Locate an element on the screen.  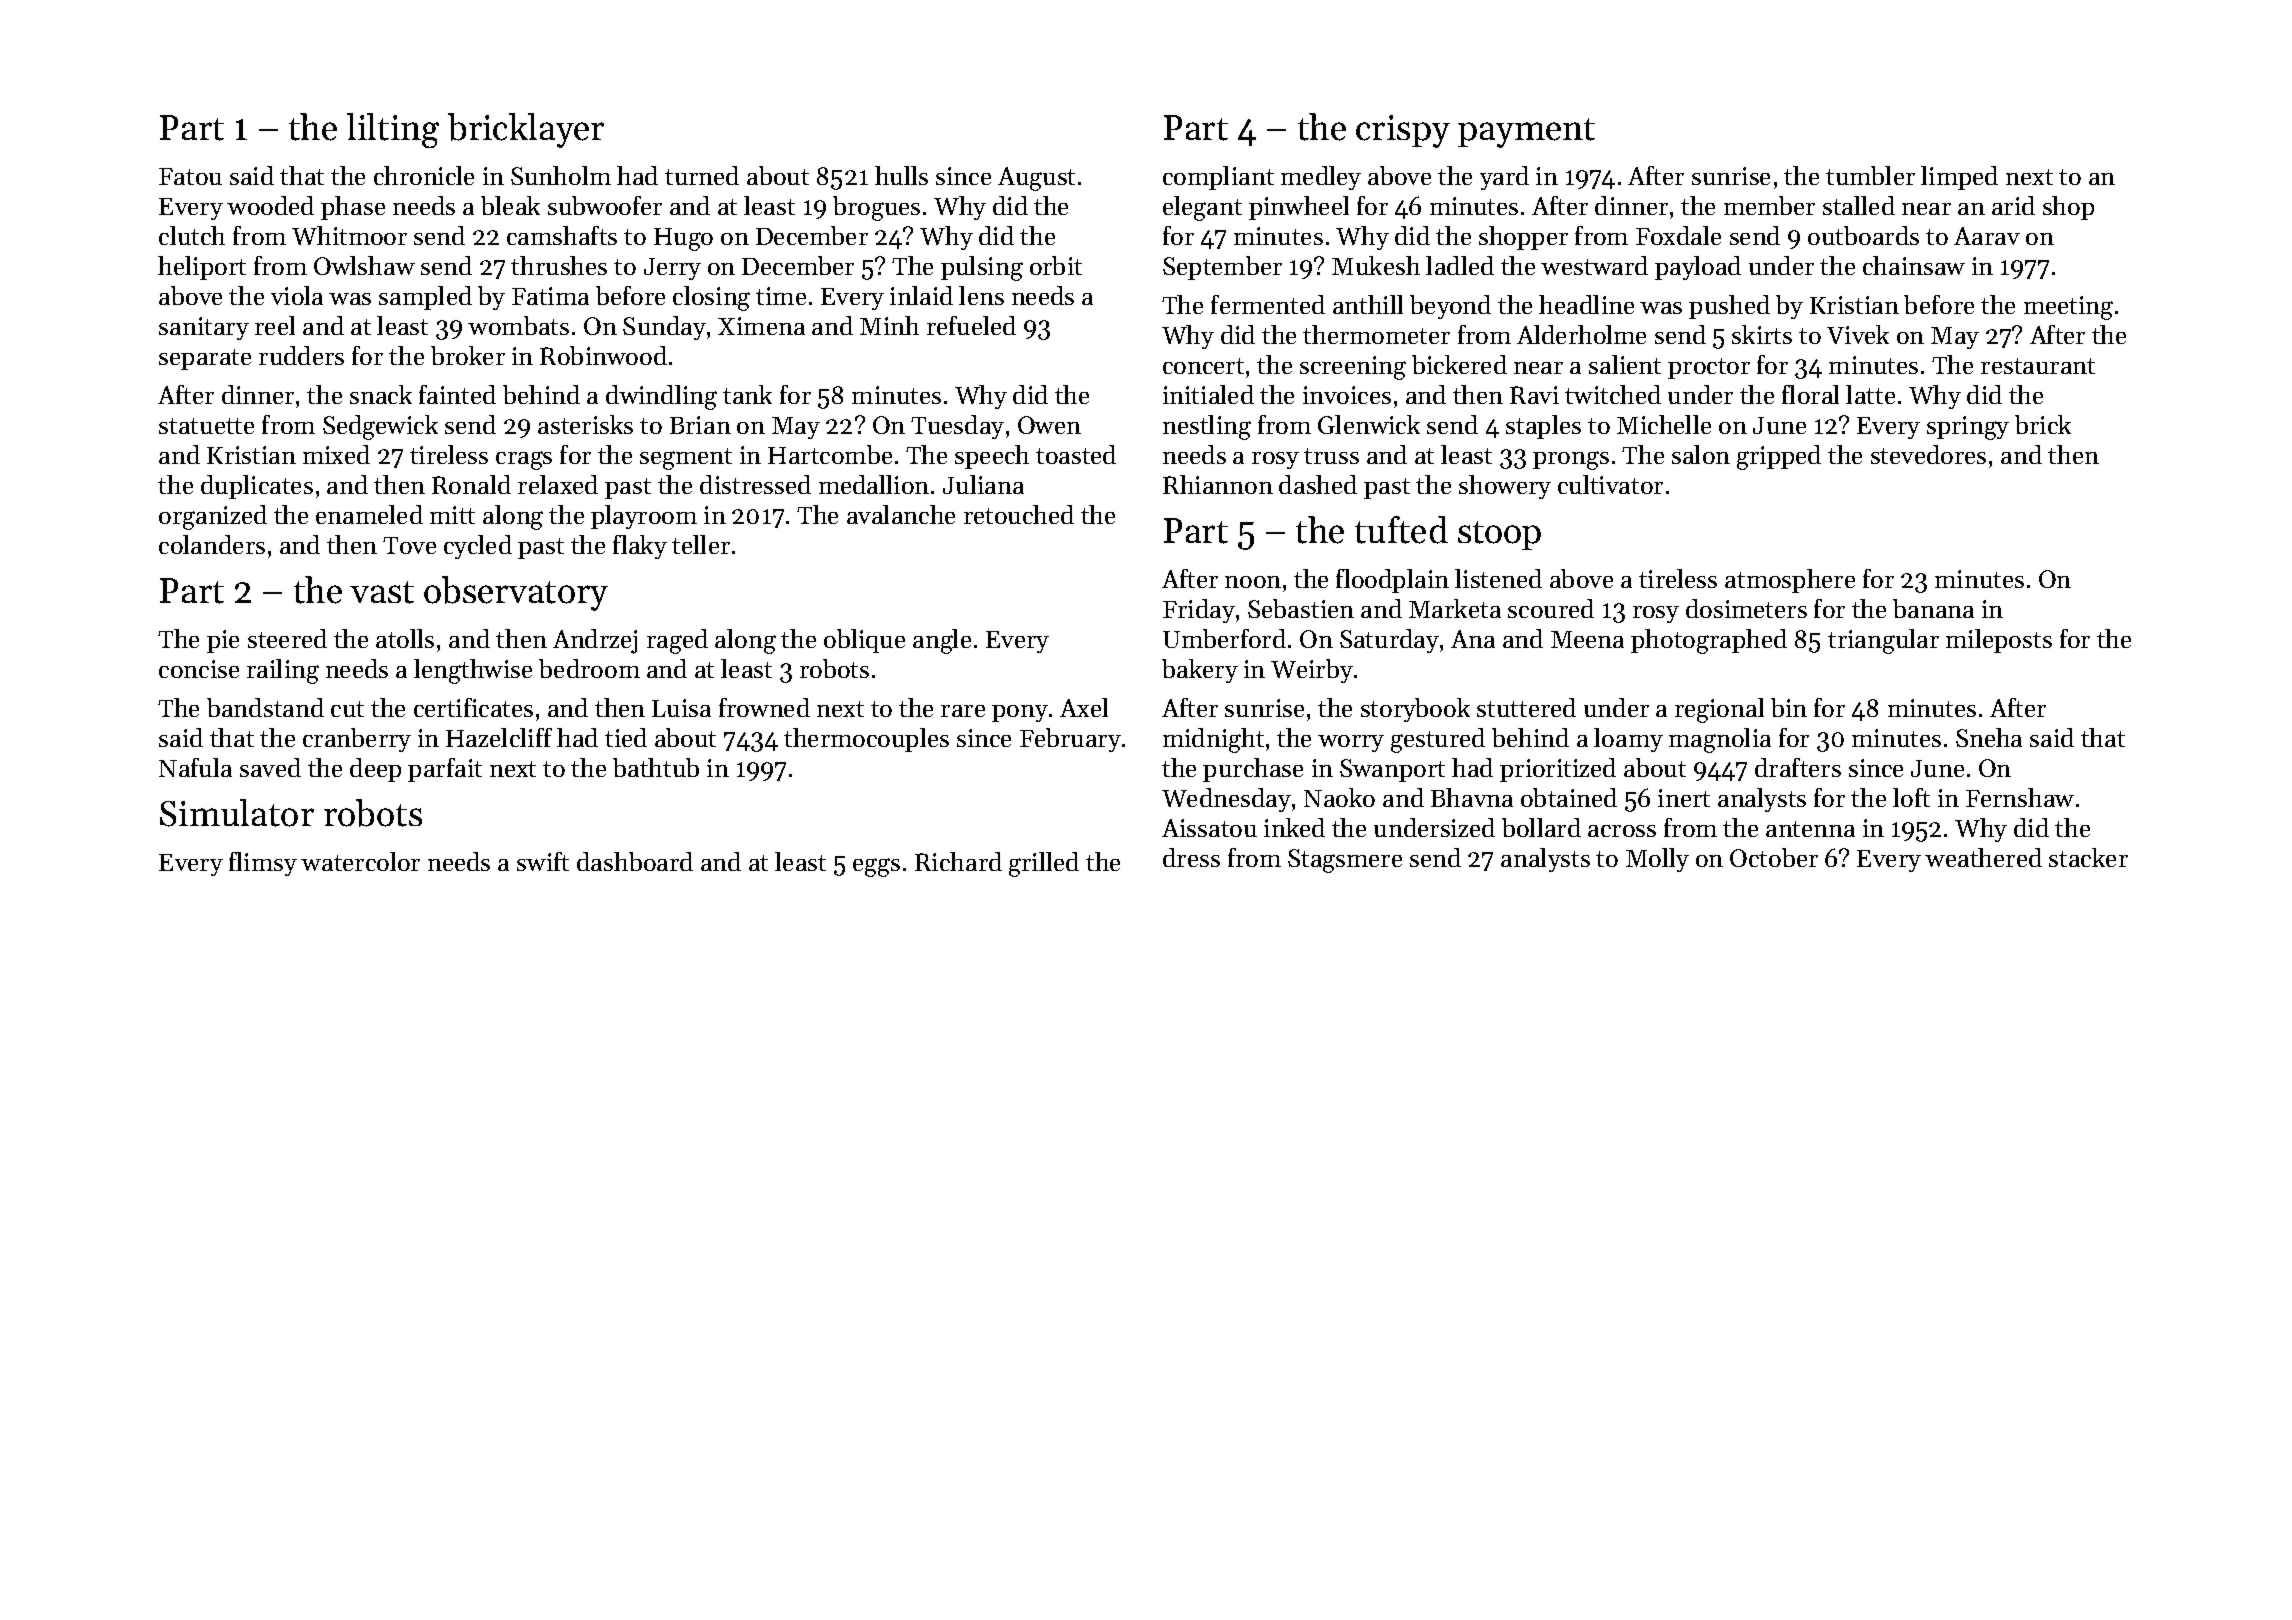
flaky is located at coordinates (640, 547).
